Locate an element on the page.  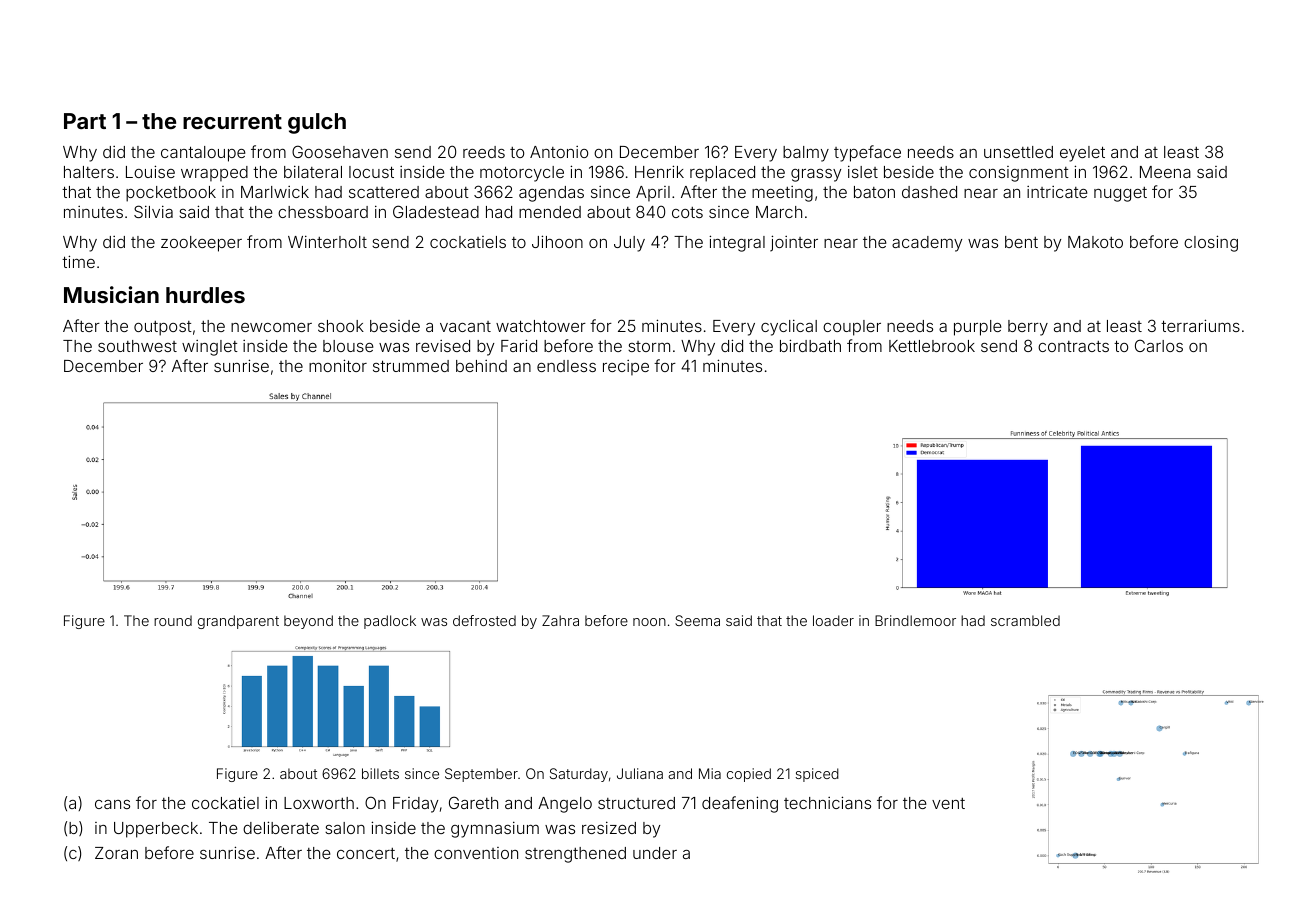
wrapped is located at coordinates (214, 173).
